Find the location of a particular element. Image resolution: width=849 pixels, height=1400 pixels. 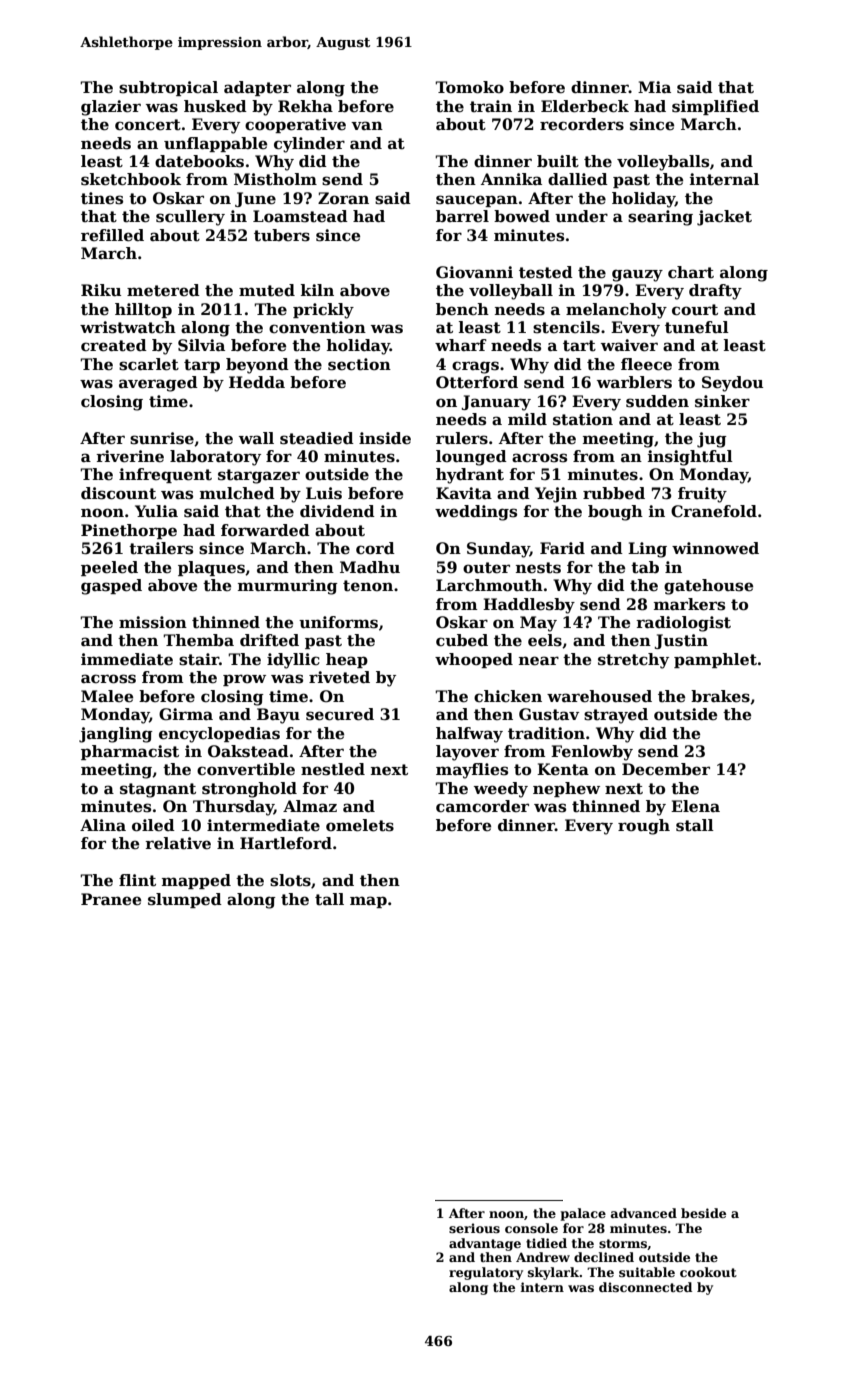

palace is located at coordinates (583, 1214).
